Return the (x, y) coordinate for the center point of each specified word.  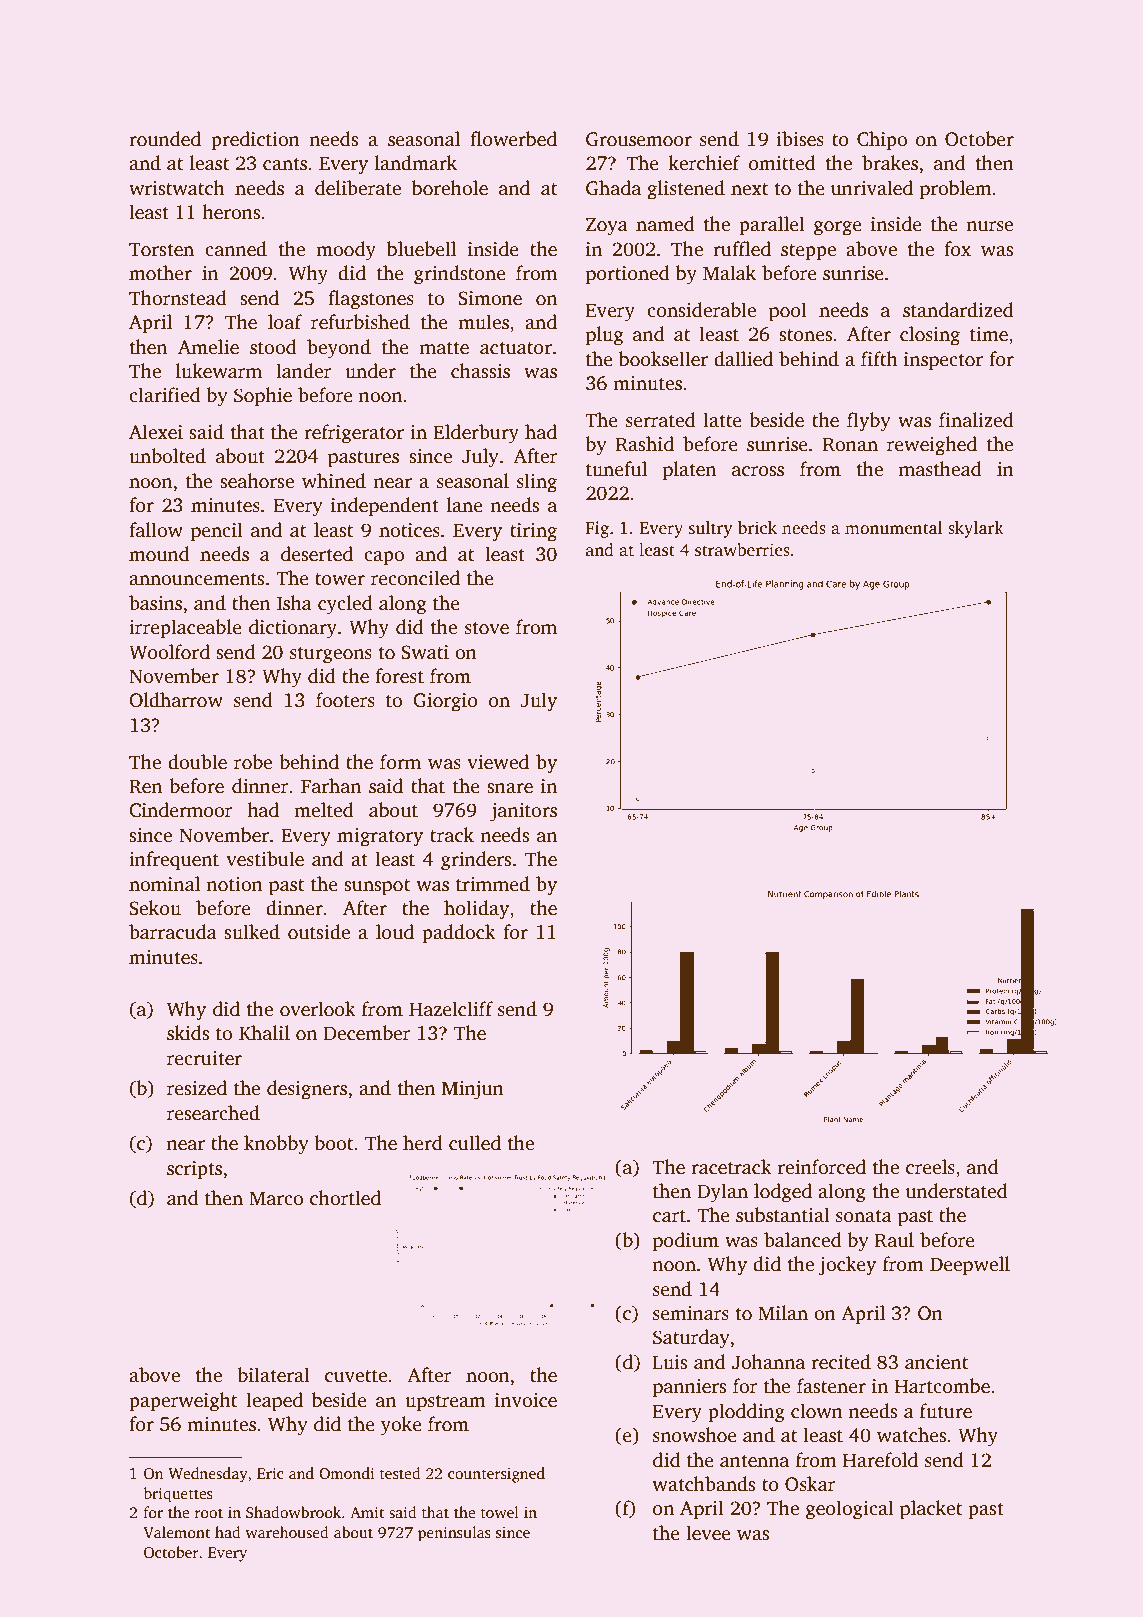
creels (930, 1167)
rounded (165, 139)
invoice (526, 1400)
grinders (476, 861)
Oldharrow (176, 700)
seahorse (257, 481)
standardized (958, 310)
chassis (480, 371)
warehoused (287, 1532)
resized (197, 1088)
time (989, 334)
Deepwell (970, 1266)
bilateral (273, 1375)
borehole (450, 188)
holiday (476, 910)
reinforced (822, 1167)
